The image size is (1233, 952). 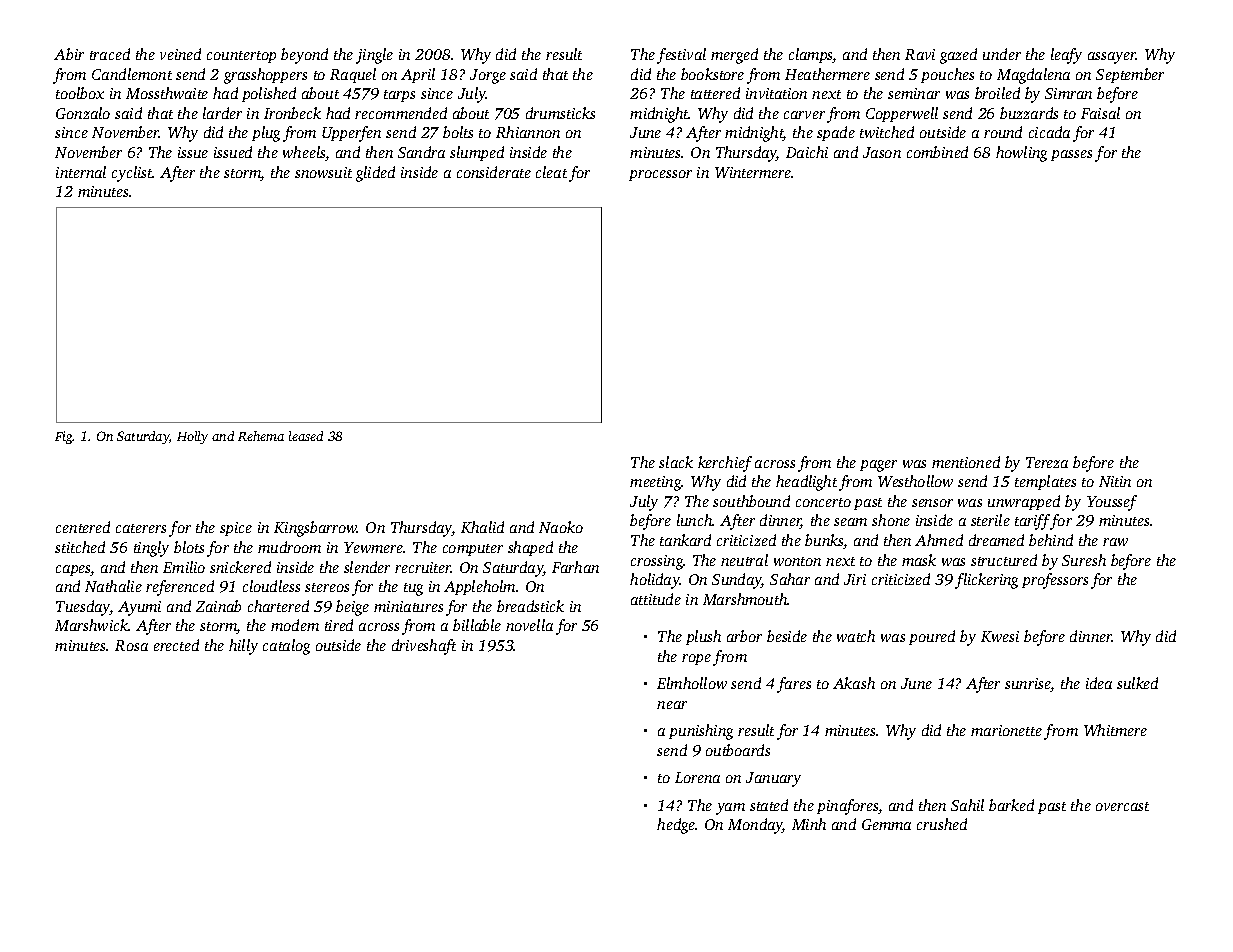 What do you see at coordinates (676, 826) in the screenshot?
I see `hedge` at bounding box center [676, 826].
